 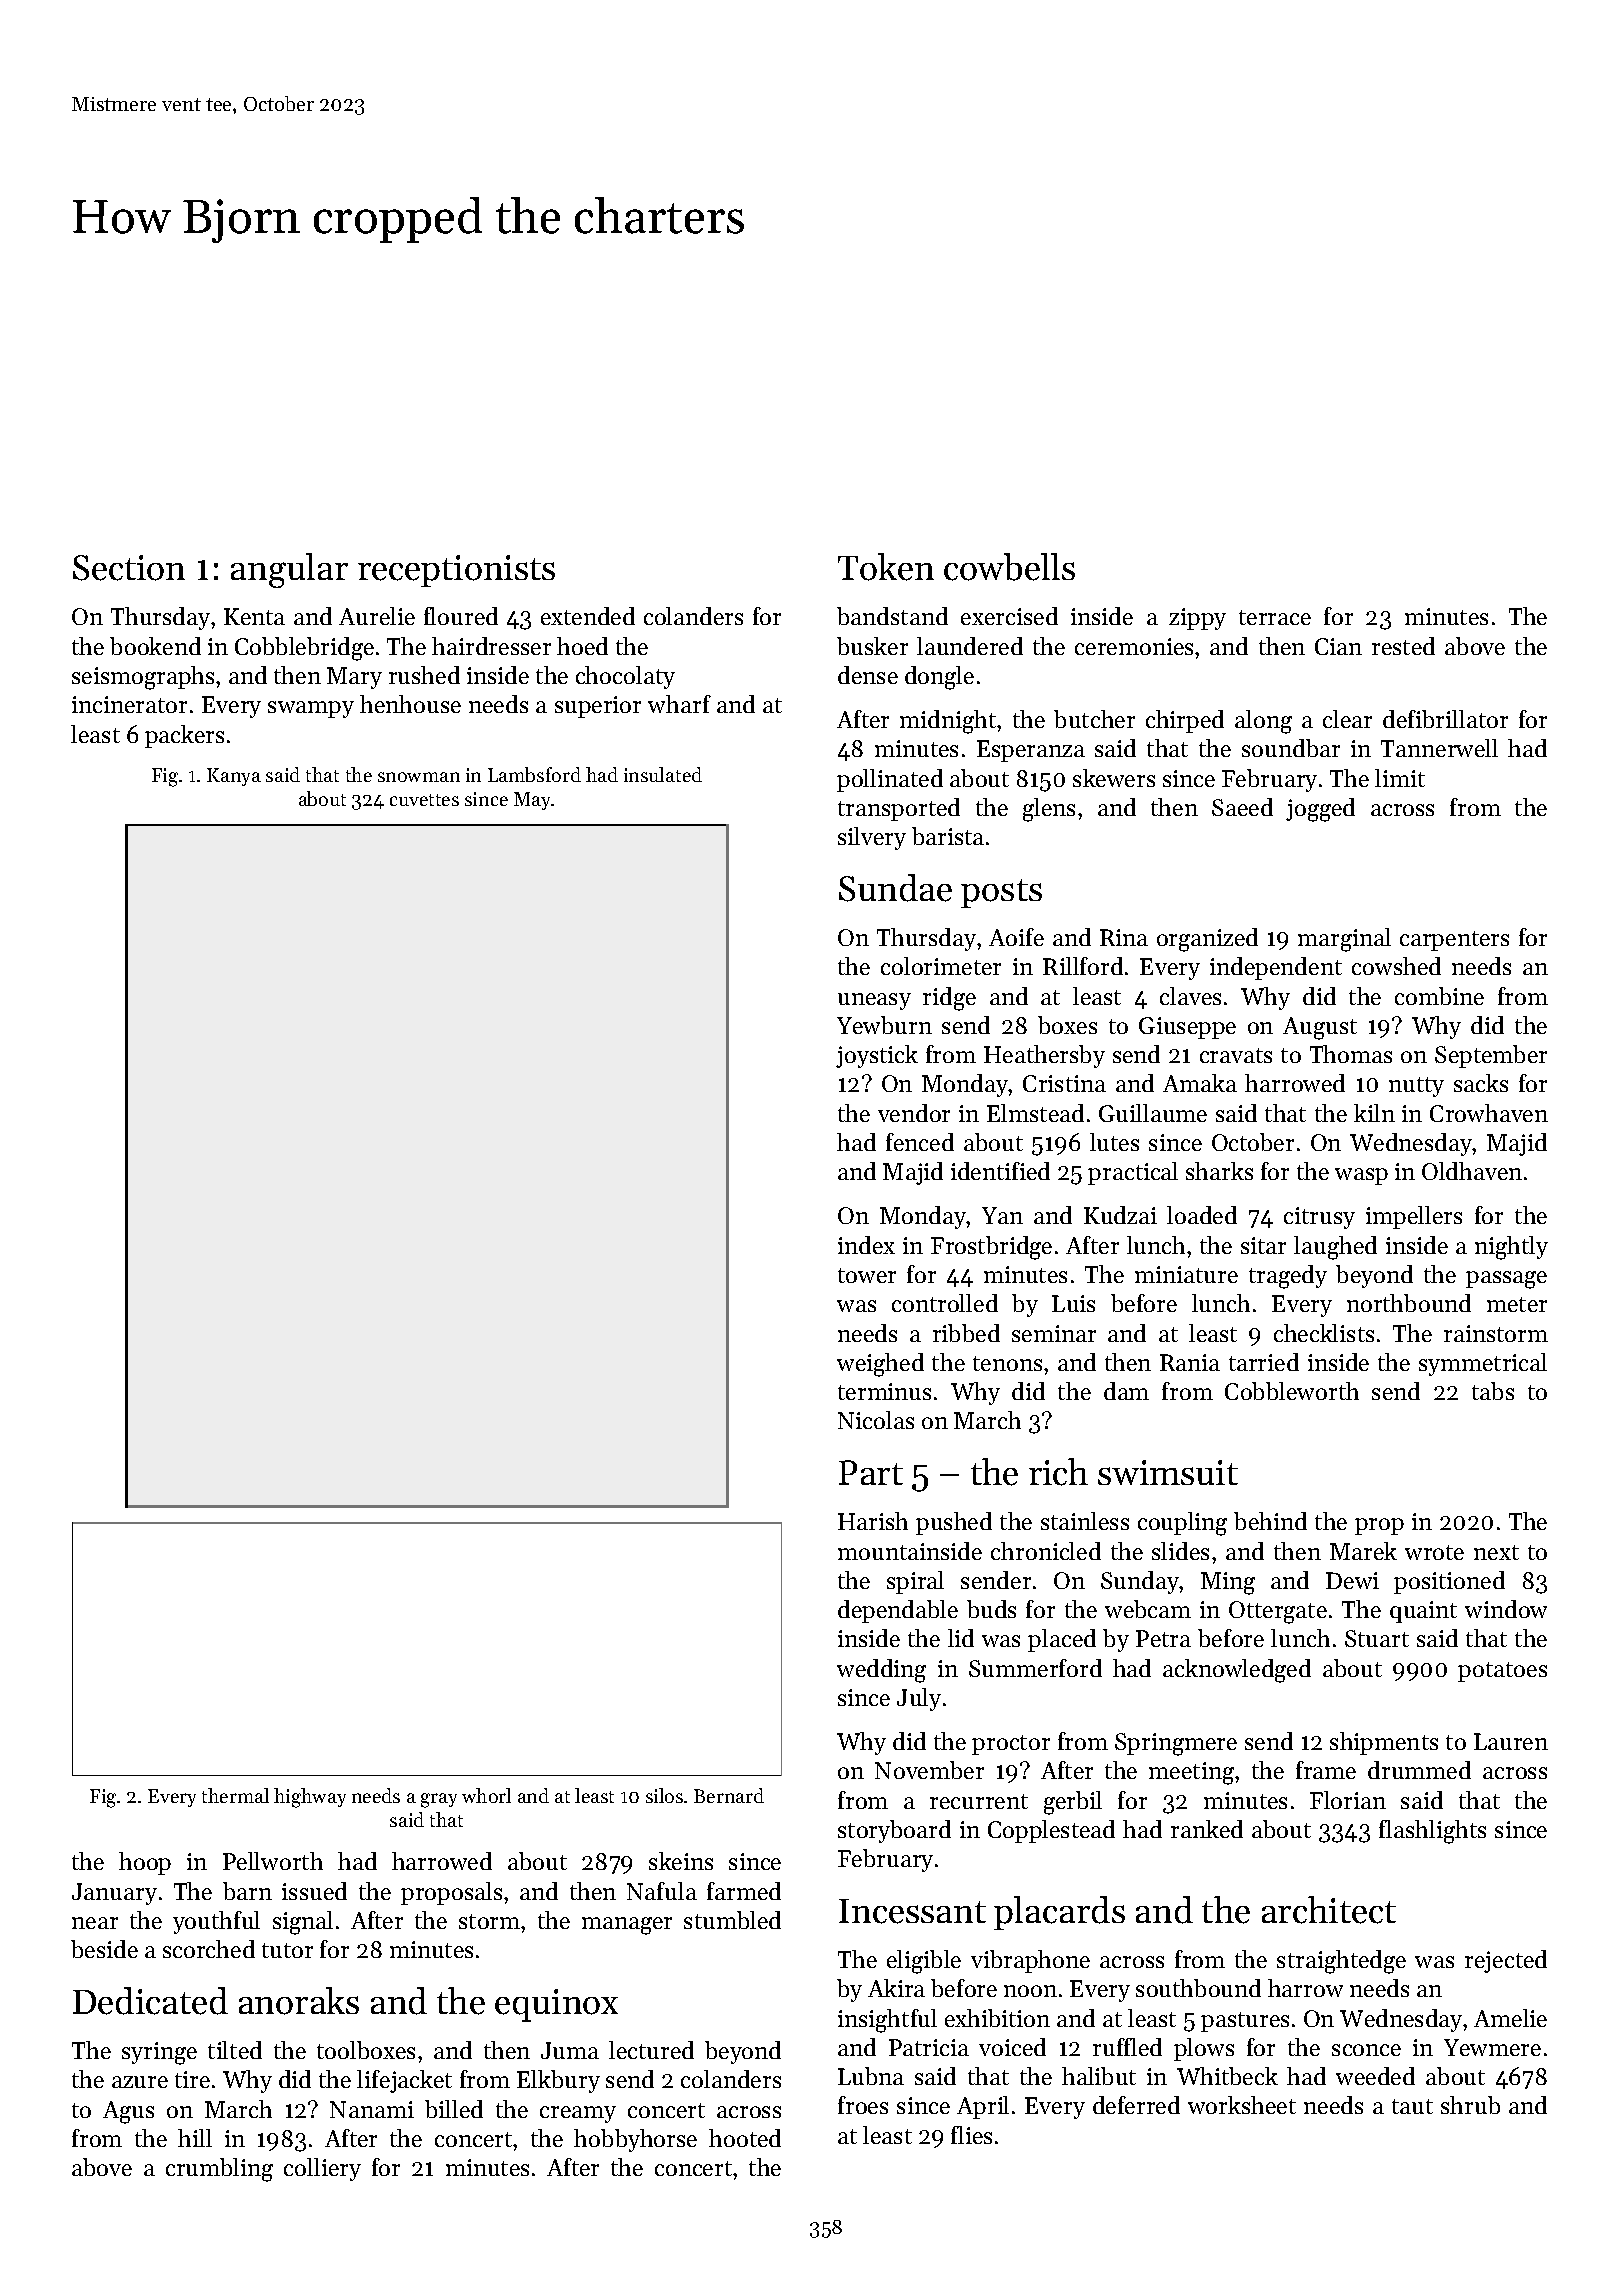 What do you see at coordinates (322, 2169) in the screenshot?
I see `colliery` at bounding box center [322, 2169].
